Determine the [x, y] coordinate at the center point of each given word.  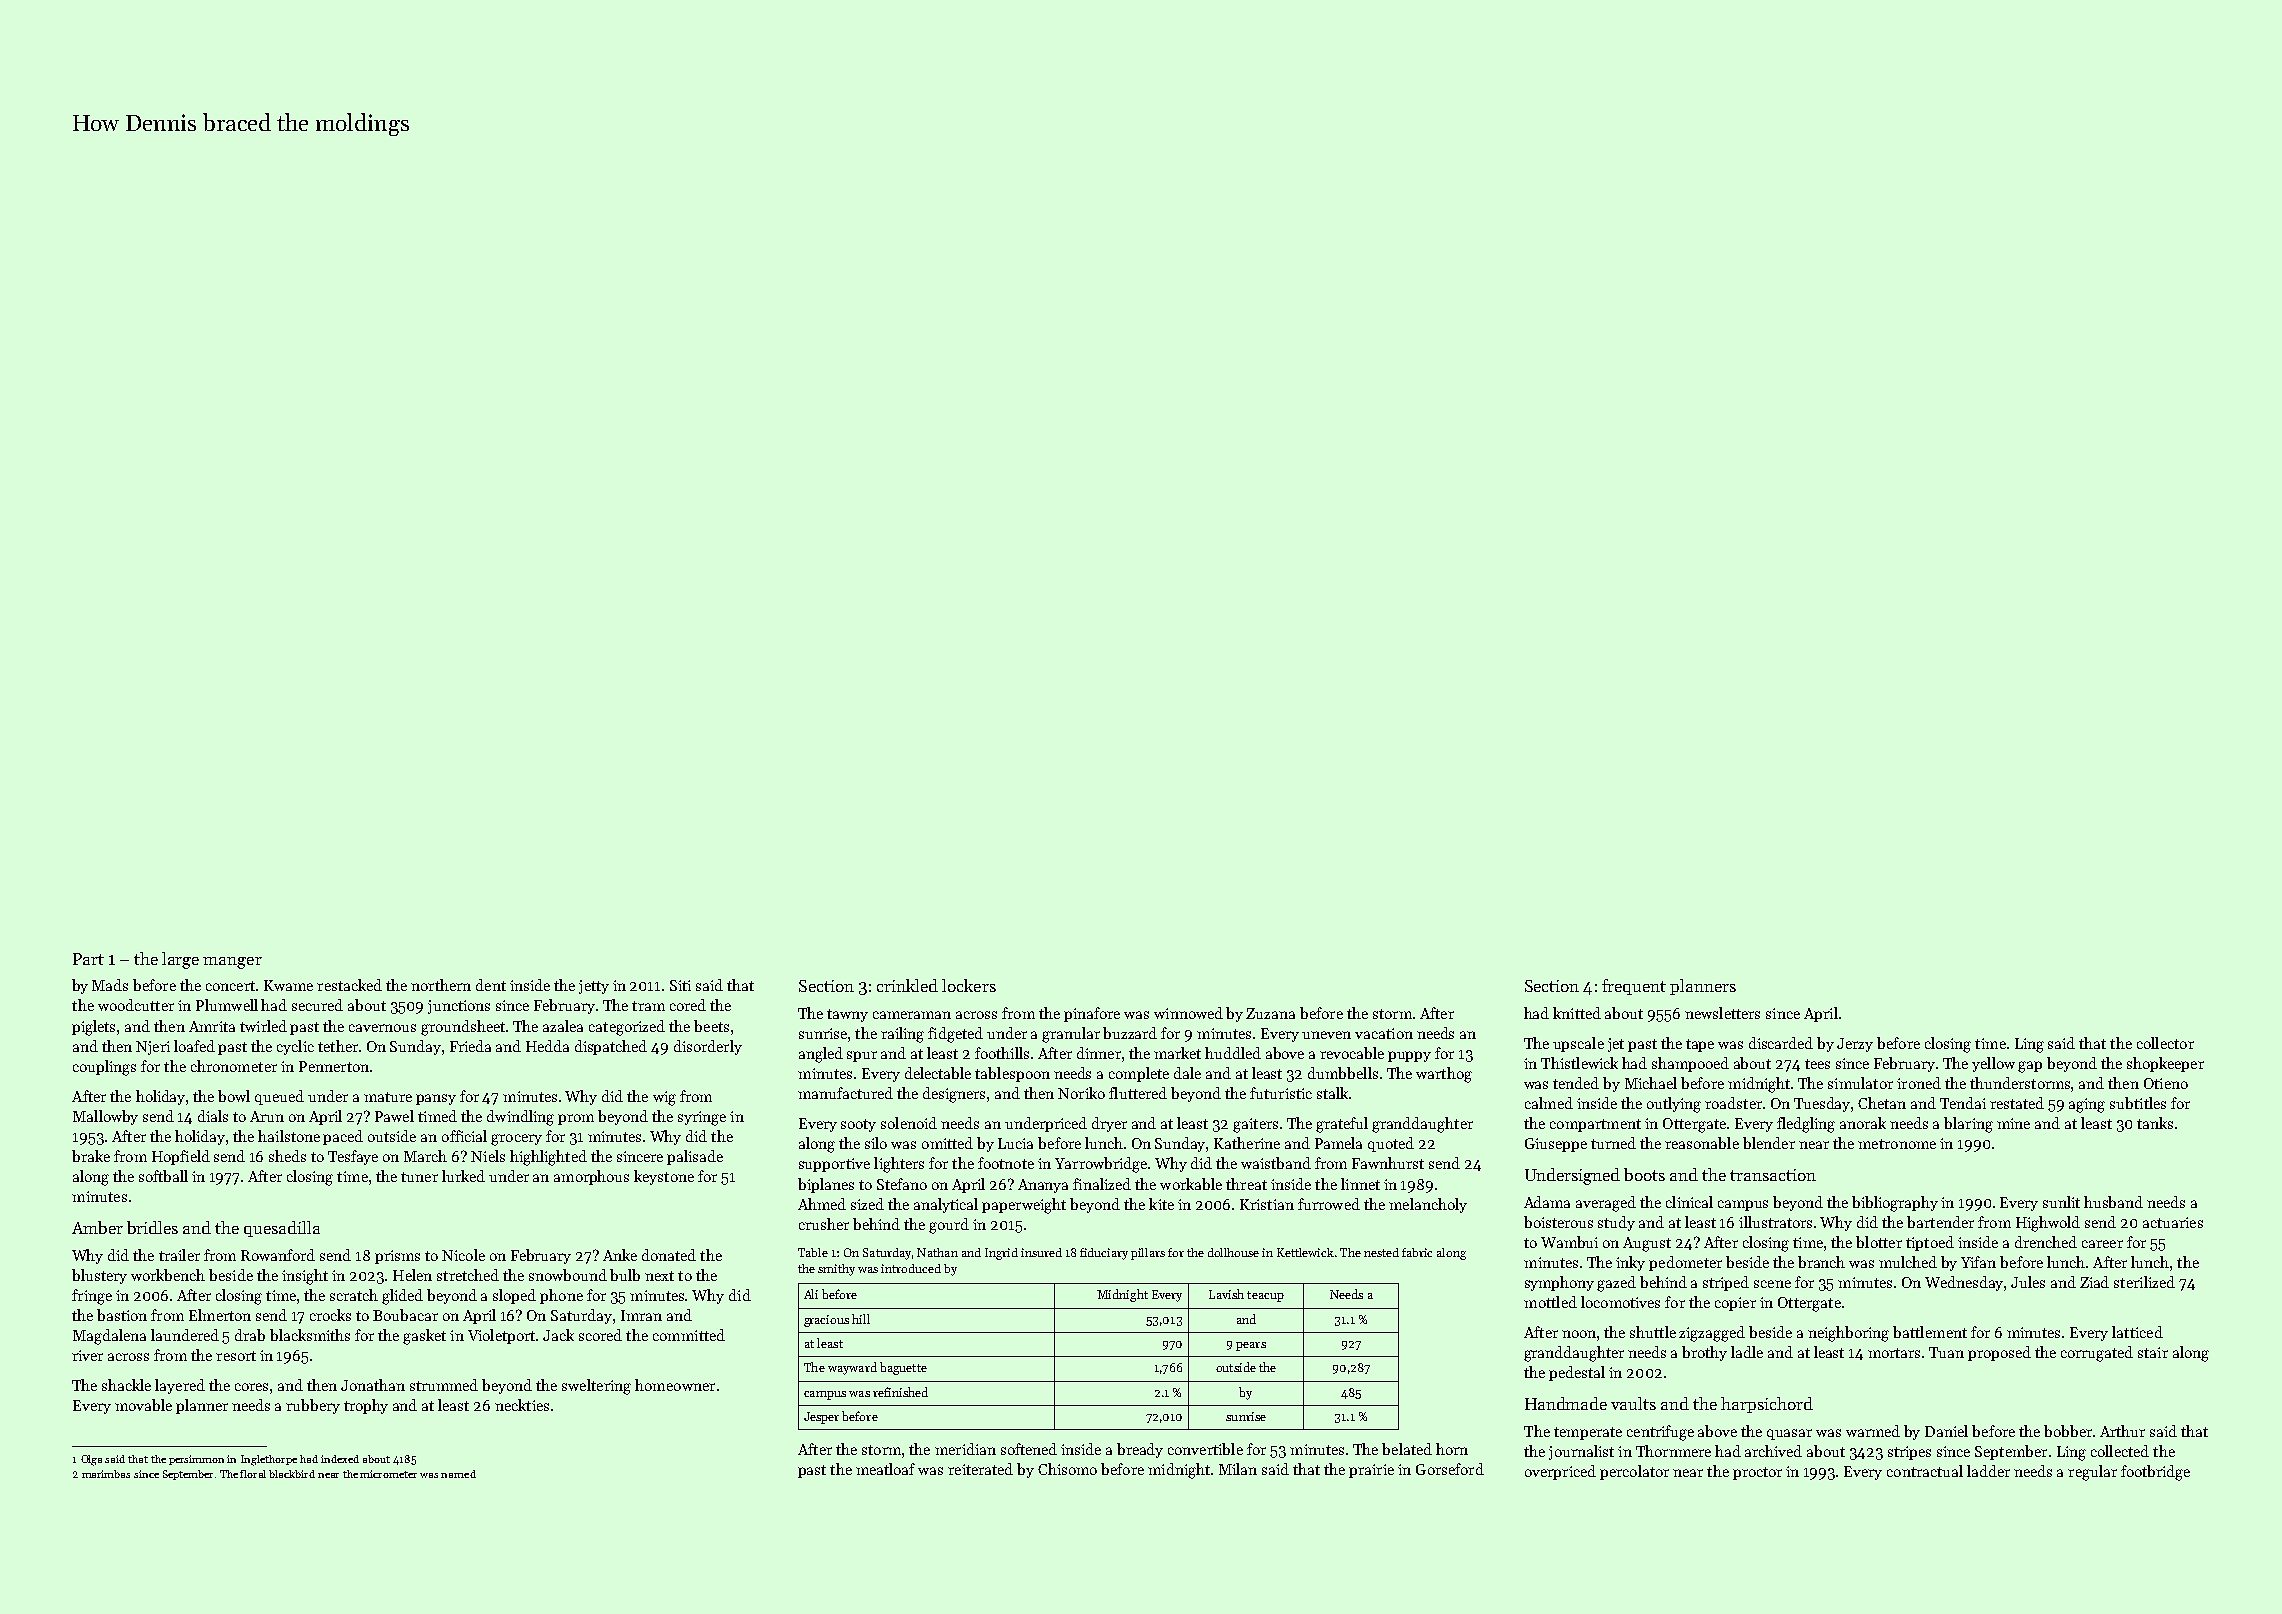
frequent [1634, 987]
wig [664, 1098]
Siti [680, 985]
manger [232, 963]
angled [821, 1055]
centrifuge [1660, 1433]
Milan [1238, 1469]
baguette [903, 1368]
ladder [1988, 1471]
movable [143, 1405]
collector [2165, 1043]
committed [689, 1335]
